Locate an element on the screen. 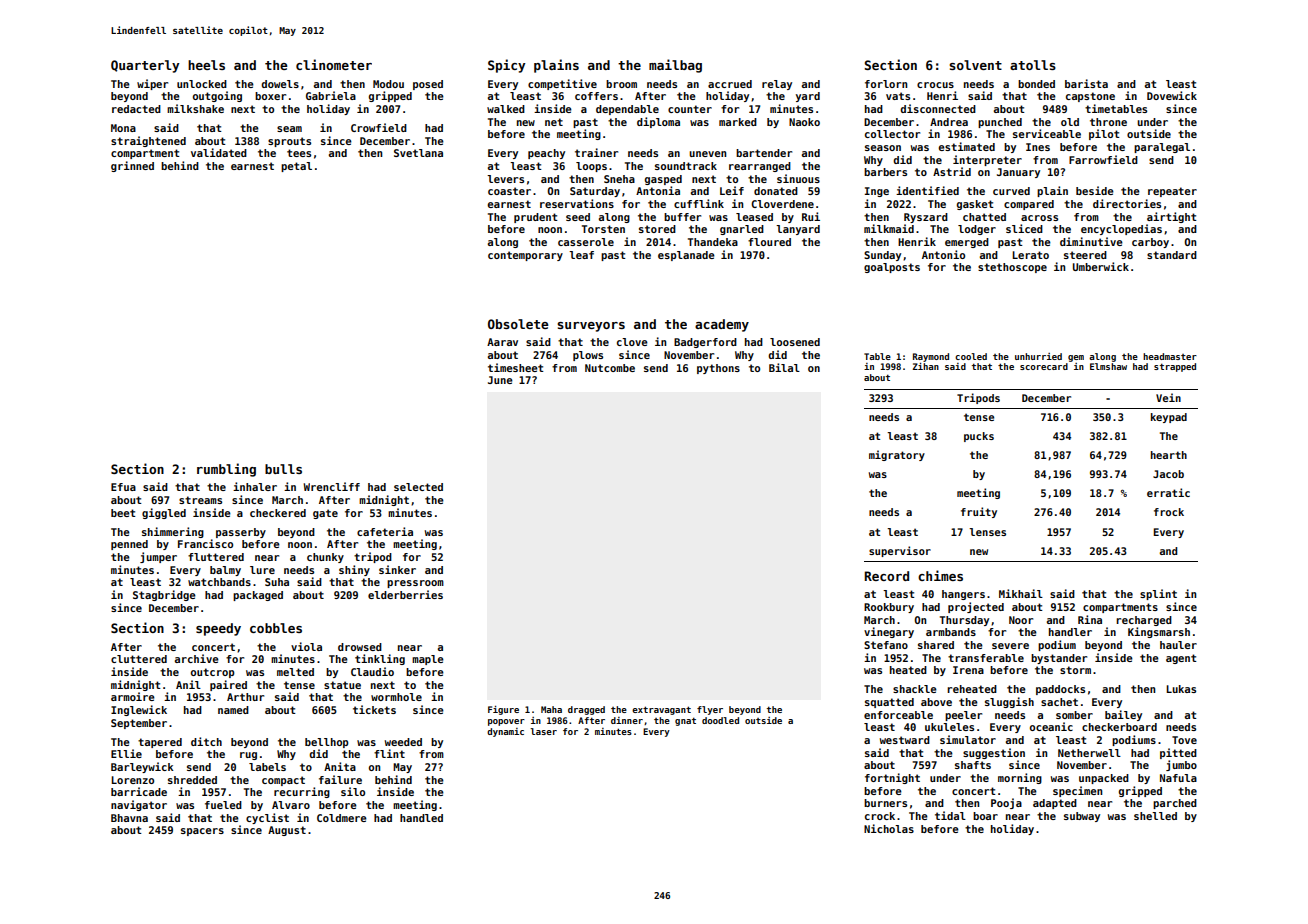 Image resolution: width=1308 pixels, height=924 pixels. Quarterly is located at coordinates (145, 66).
